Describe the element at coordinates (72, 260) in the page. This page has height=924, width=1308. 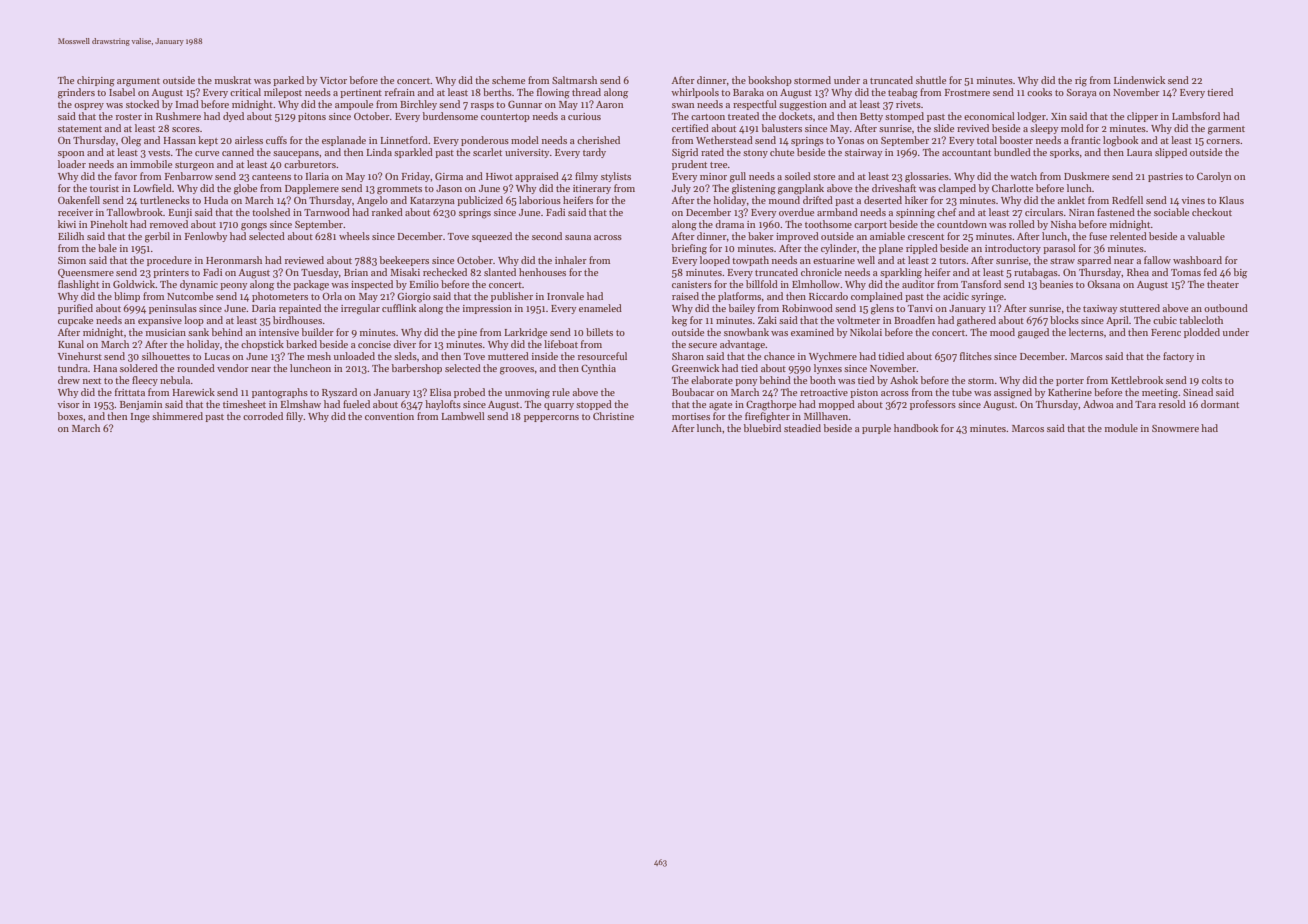
I see `Simon` at that location.
